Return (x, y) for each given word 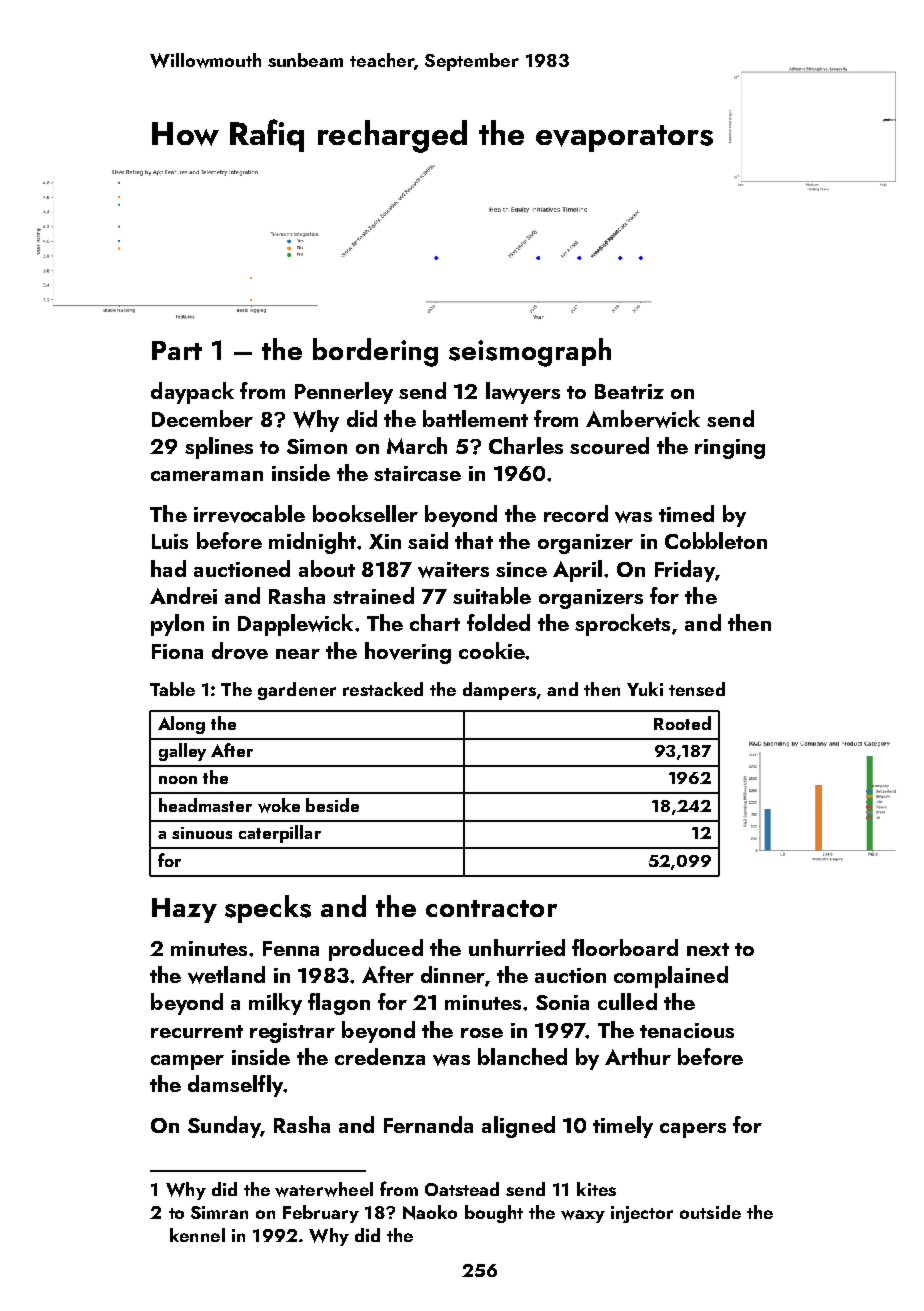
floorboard (625, 947)
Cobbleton (716, 540)
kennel (197, 1235)
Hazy (184, 910)
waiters (453, 570)
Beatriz (629, 391)
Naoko (430, 1212)
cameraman (207, 476)
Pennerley (344, 393)
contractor (491, 908)
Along (181, 725)
